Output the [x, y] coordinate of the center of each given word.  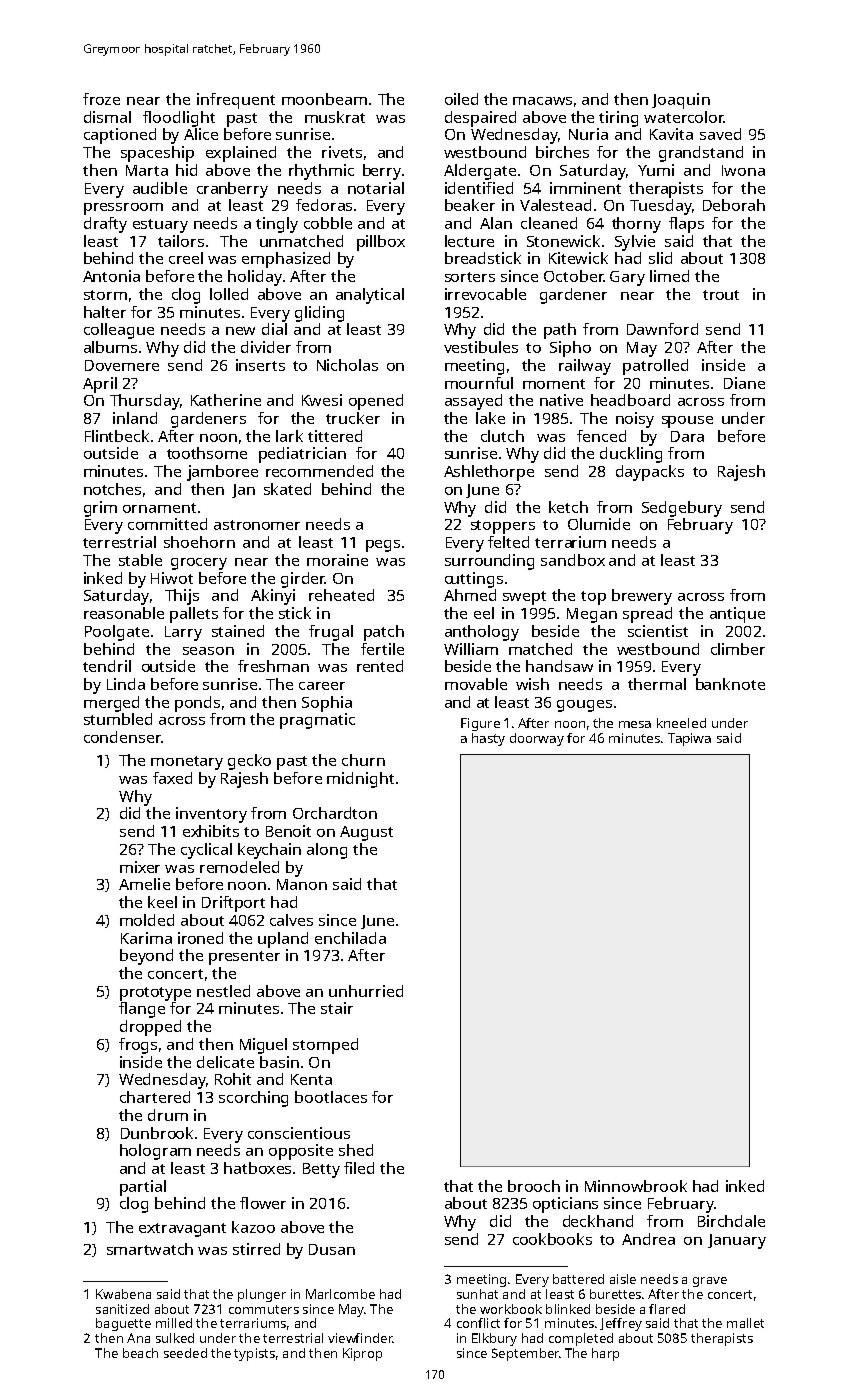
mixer [140, 867]
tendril [107, 666]
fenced [601, 436]
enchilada [350, 938]
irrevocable [485, 294]
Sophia [327, 704]
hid [186, 170]
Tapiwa [689, 739]
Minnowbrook [636, 1186]
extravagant [182, 1230]
